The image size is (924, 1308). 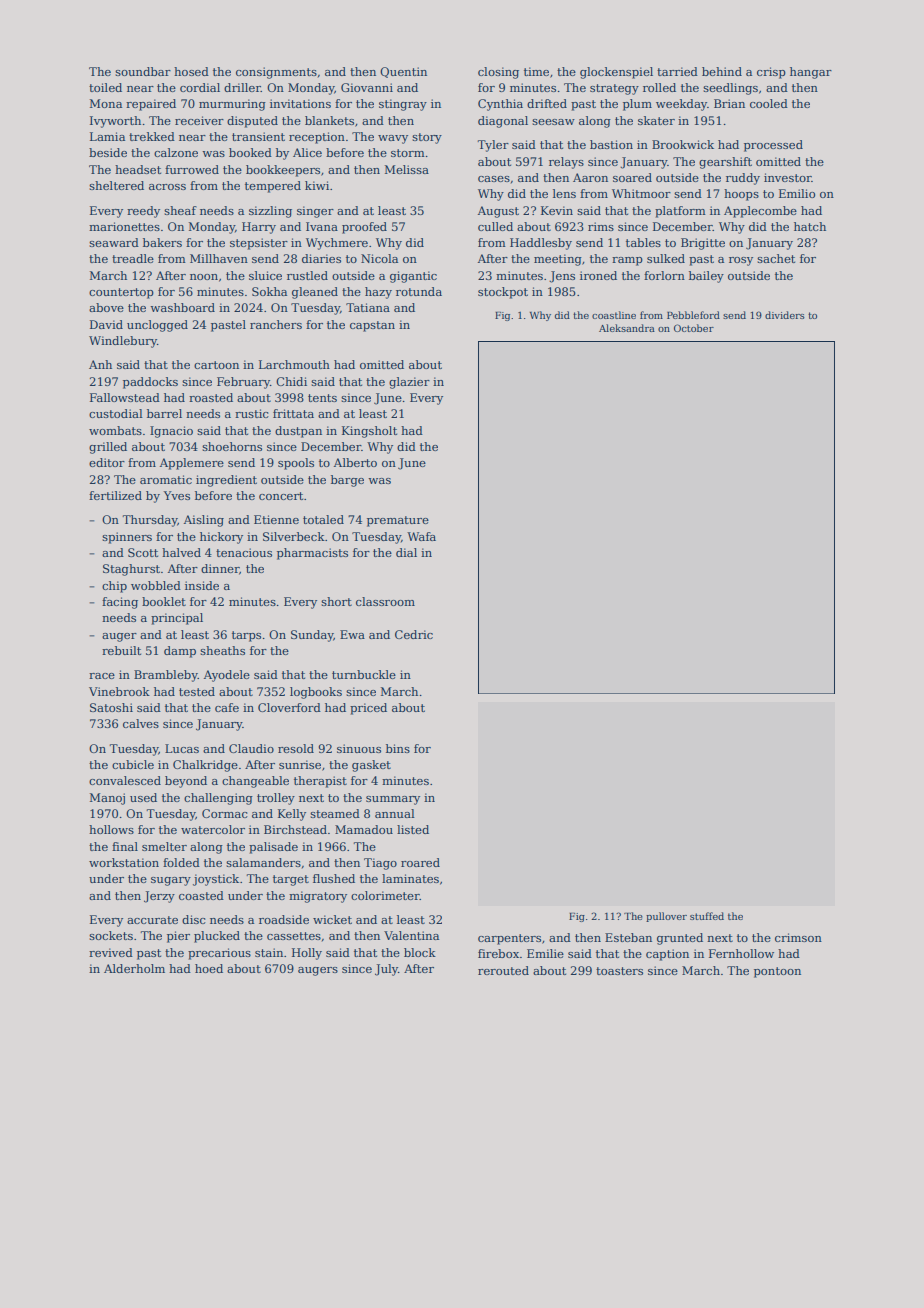 What do you see at coordinates (246, 636) in the page?
I see `tarps` at bounding box center [246, 636].
